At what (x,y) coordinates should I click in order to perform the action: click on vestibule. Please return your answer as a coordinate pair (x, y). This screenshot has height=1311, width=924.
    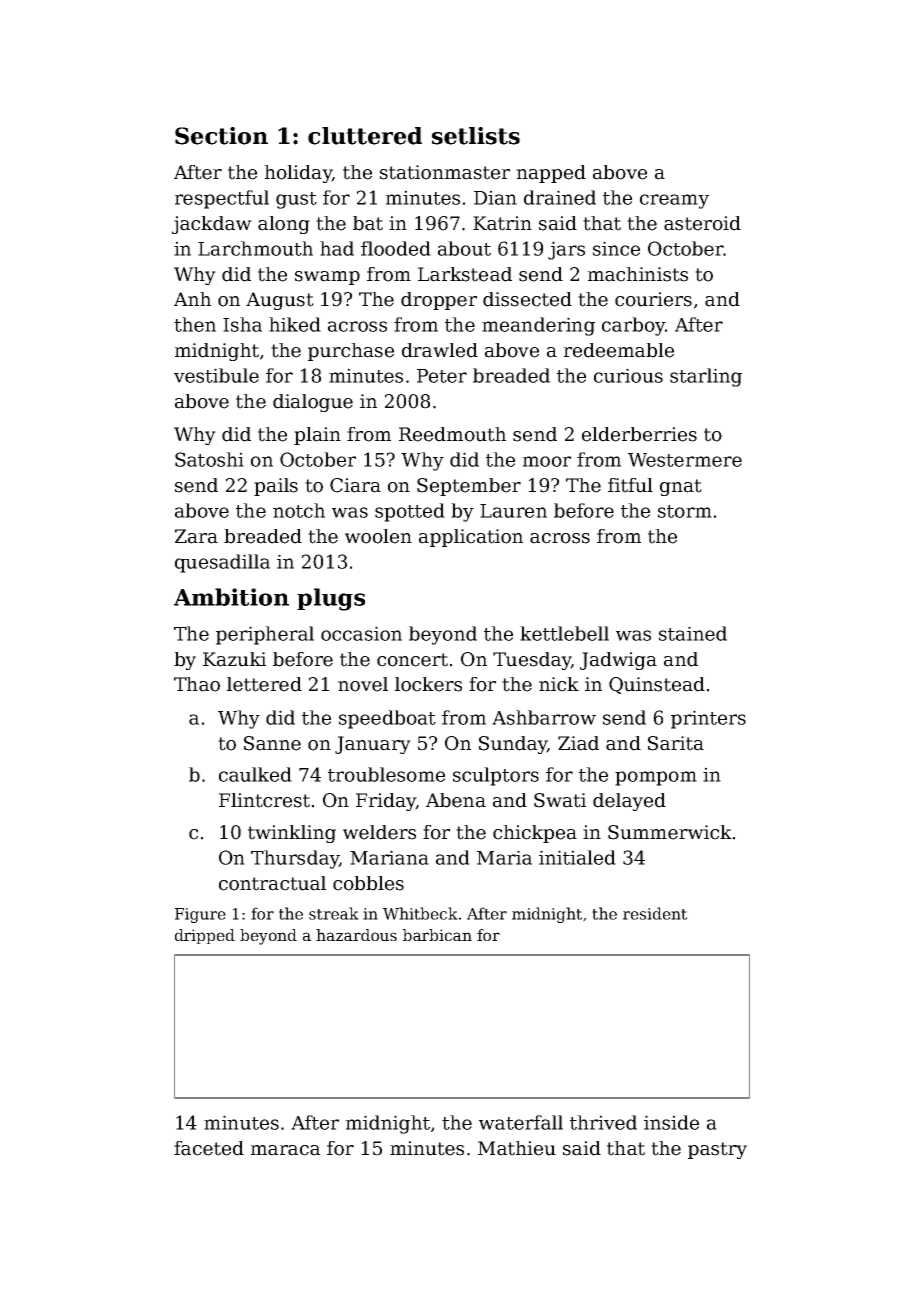
    Looking at the image, I should click on (216, 375).
